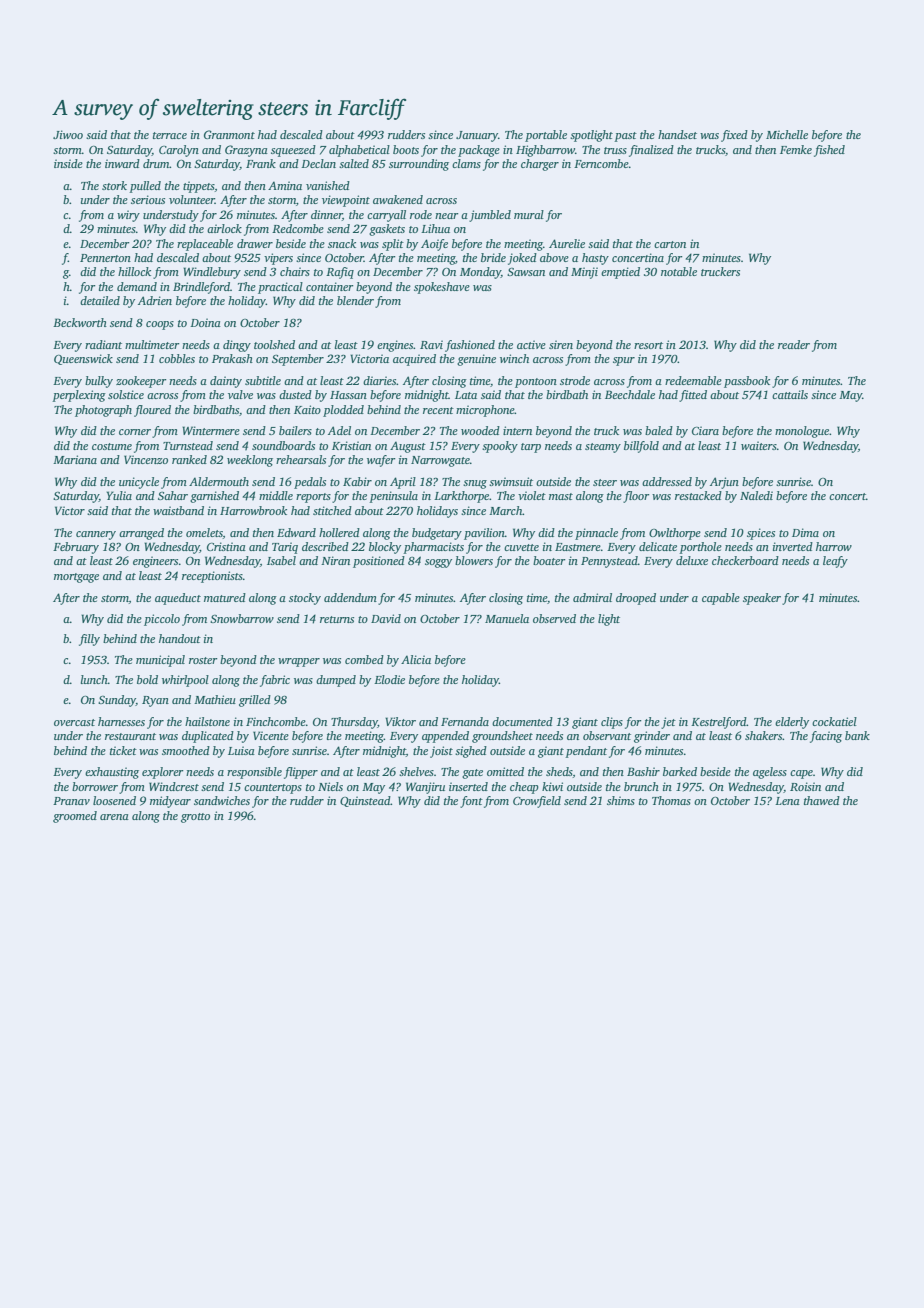 The height and width of the document is (1308, 924). I want to click on package, so click(479, 151).
